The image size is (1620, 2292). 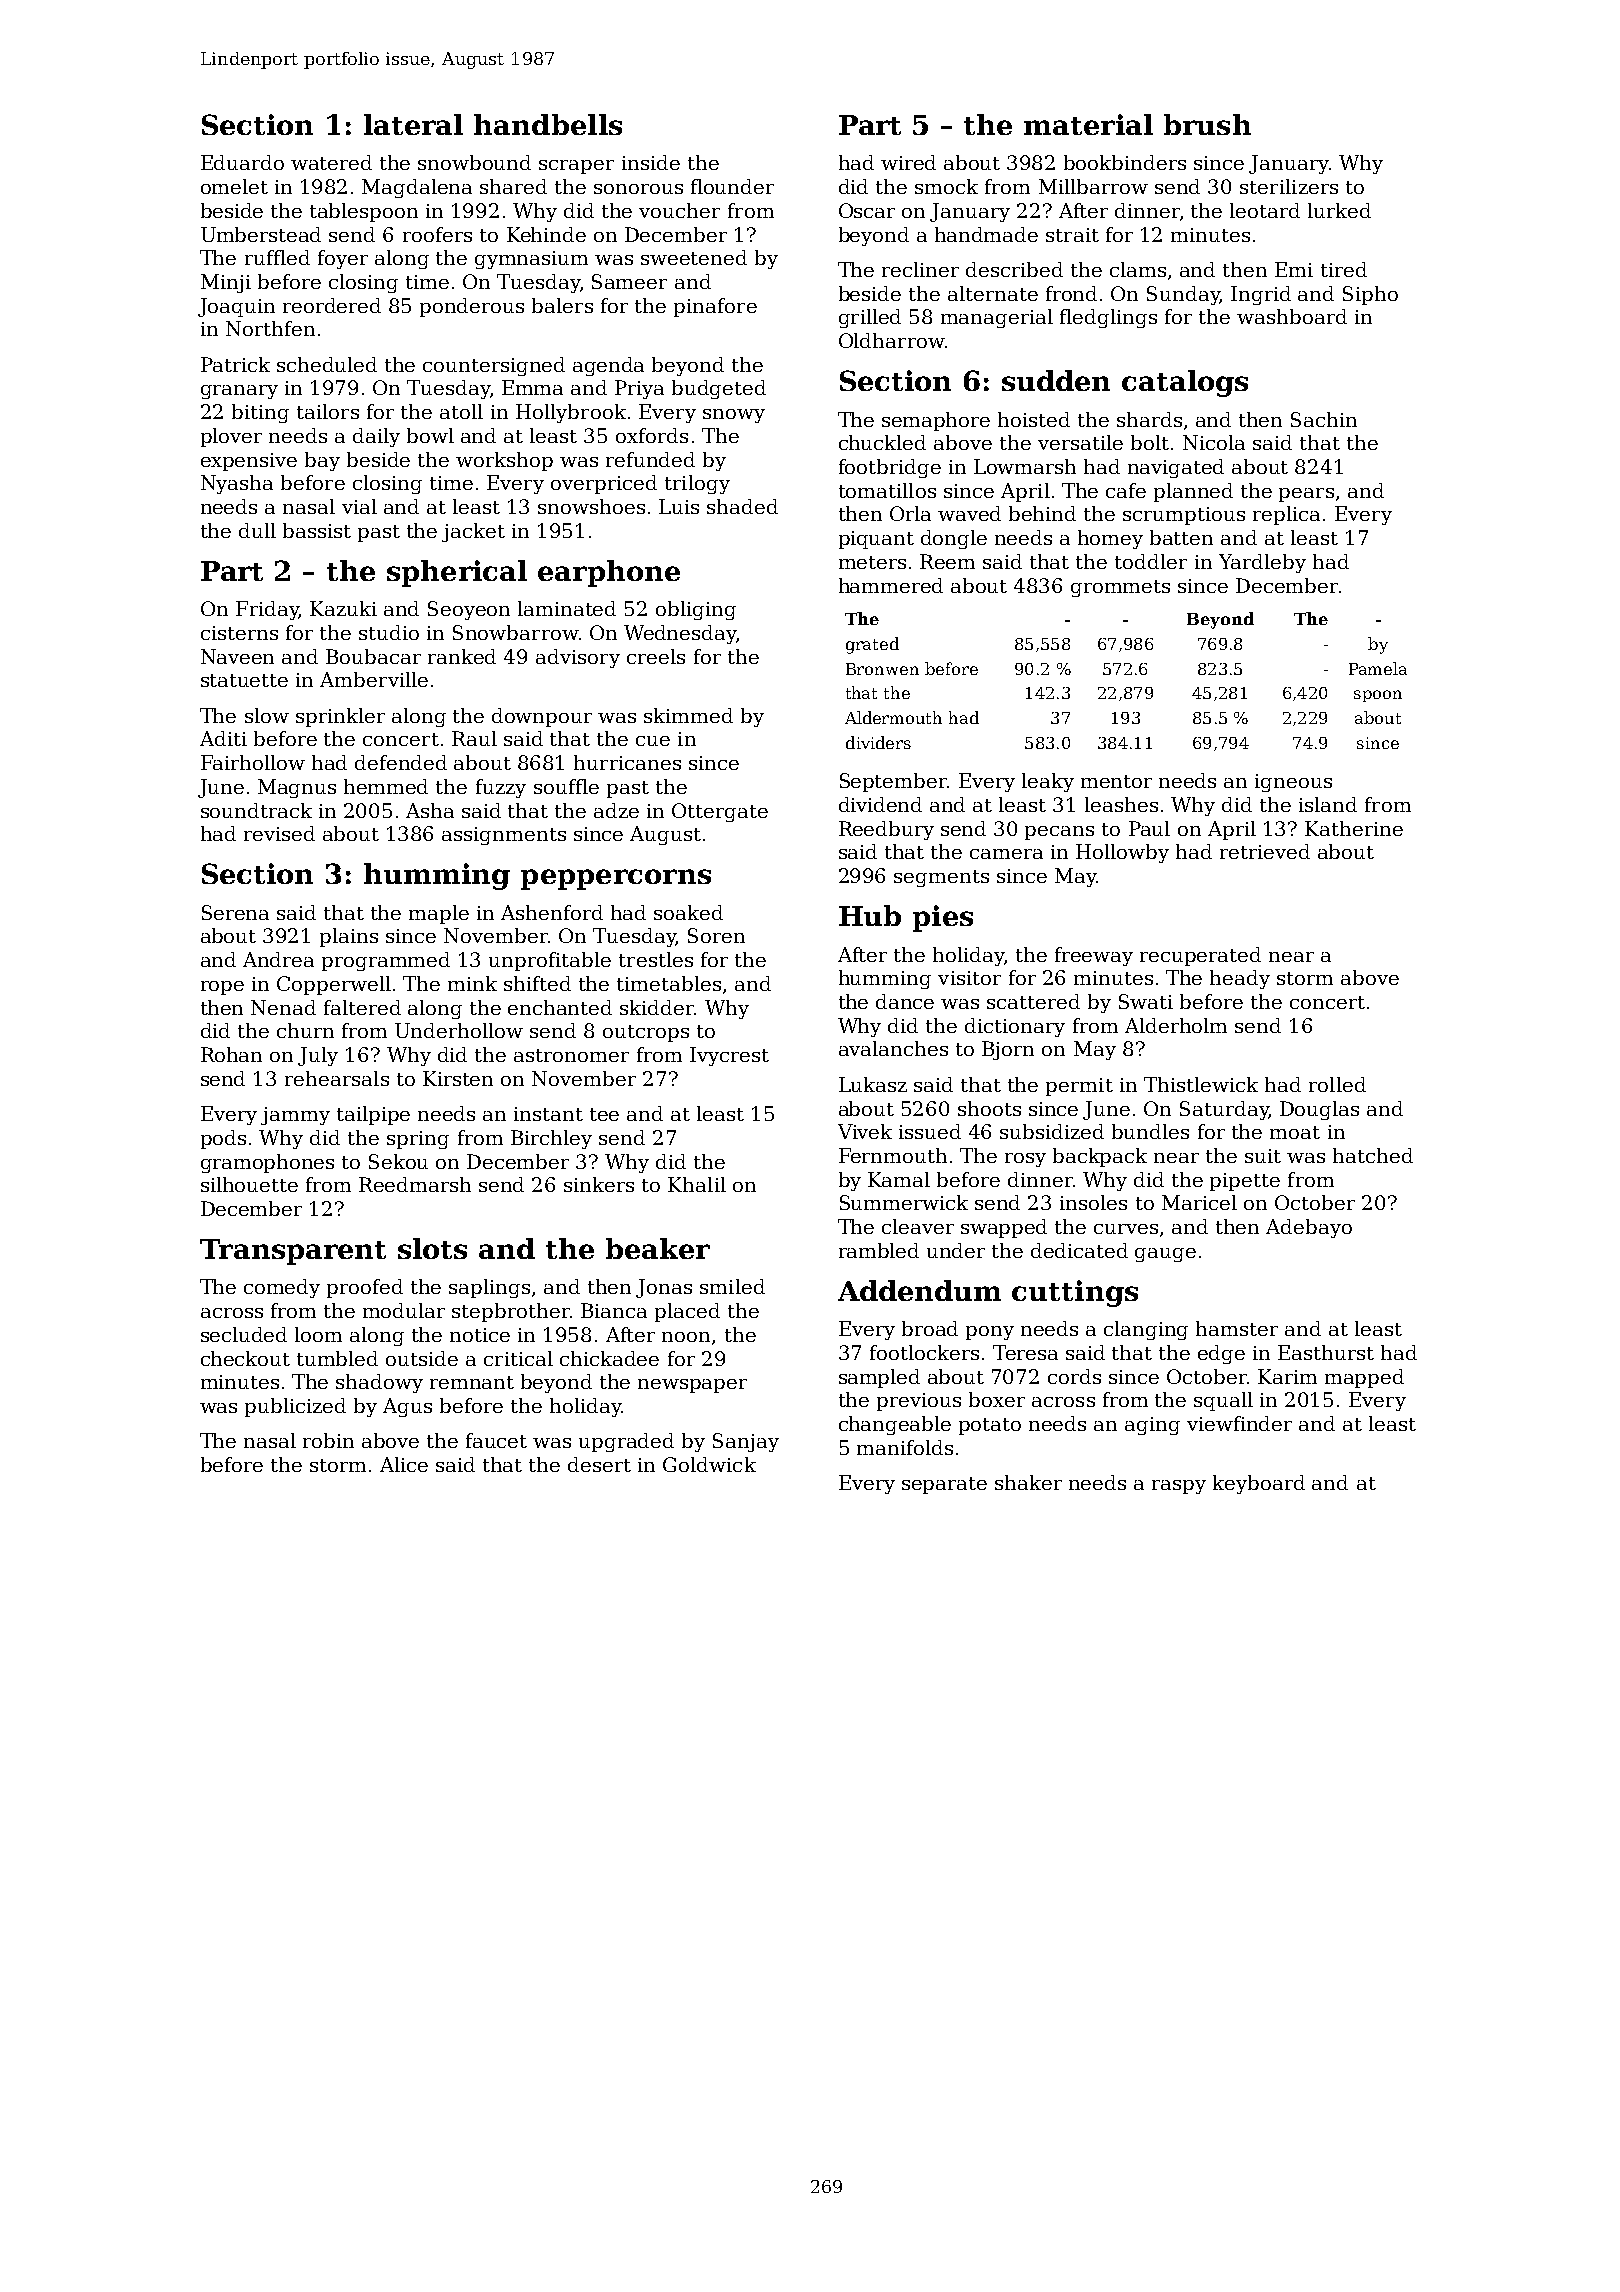 What do you see at coordinates (1337, 1084) in the image?
I see `rolled` at bounding box center [1337, 1084].
